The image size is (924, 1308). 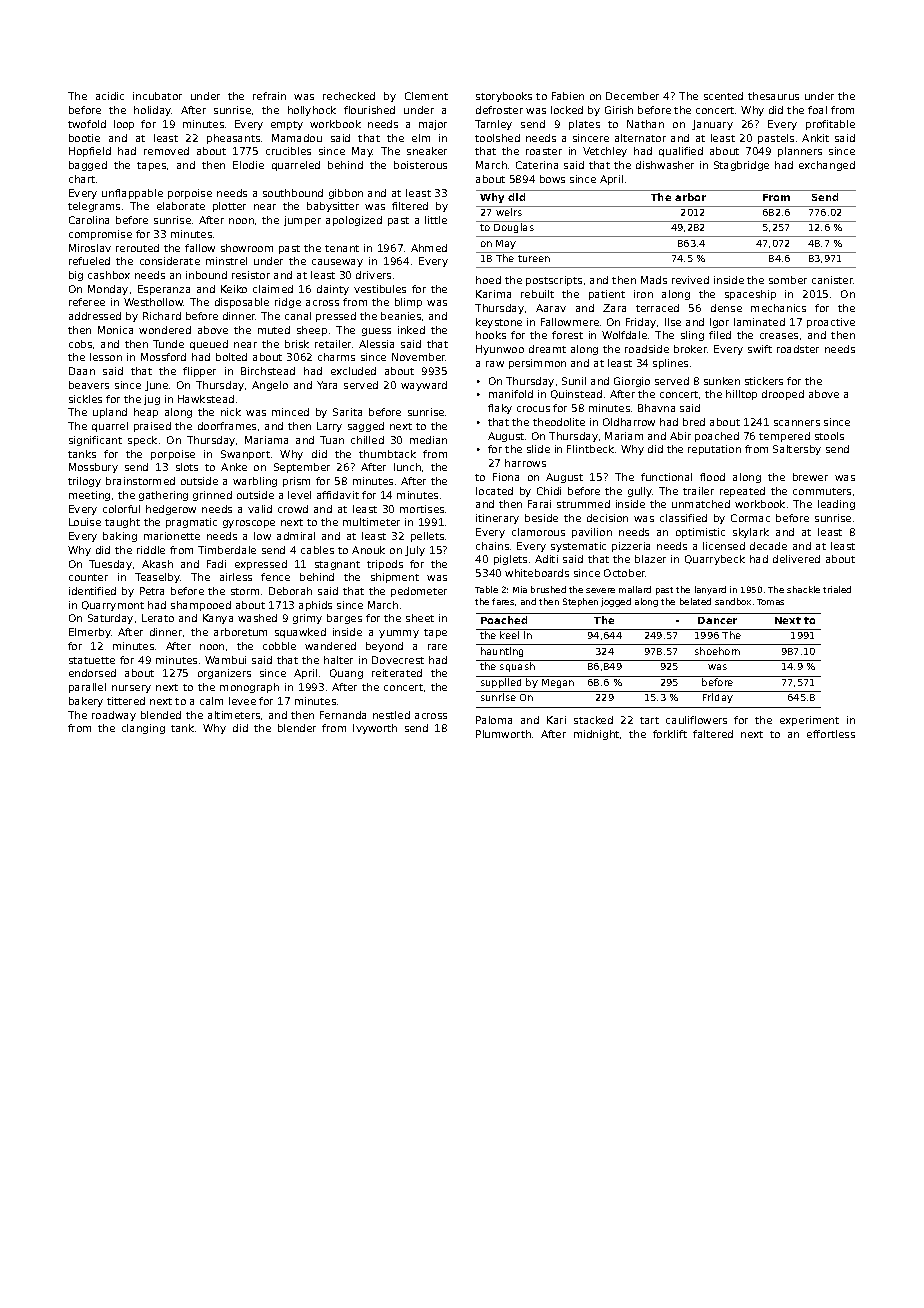 What do you see at coordinates (773, 96) in the image?
I see `thesaurus` at bounding box center [773, 96].
